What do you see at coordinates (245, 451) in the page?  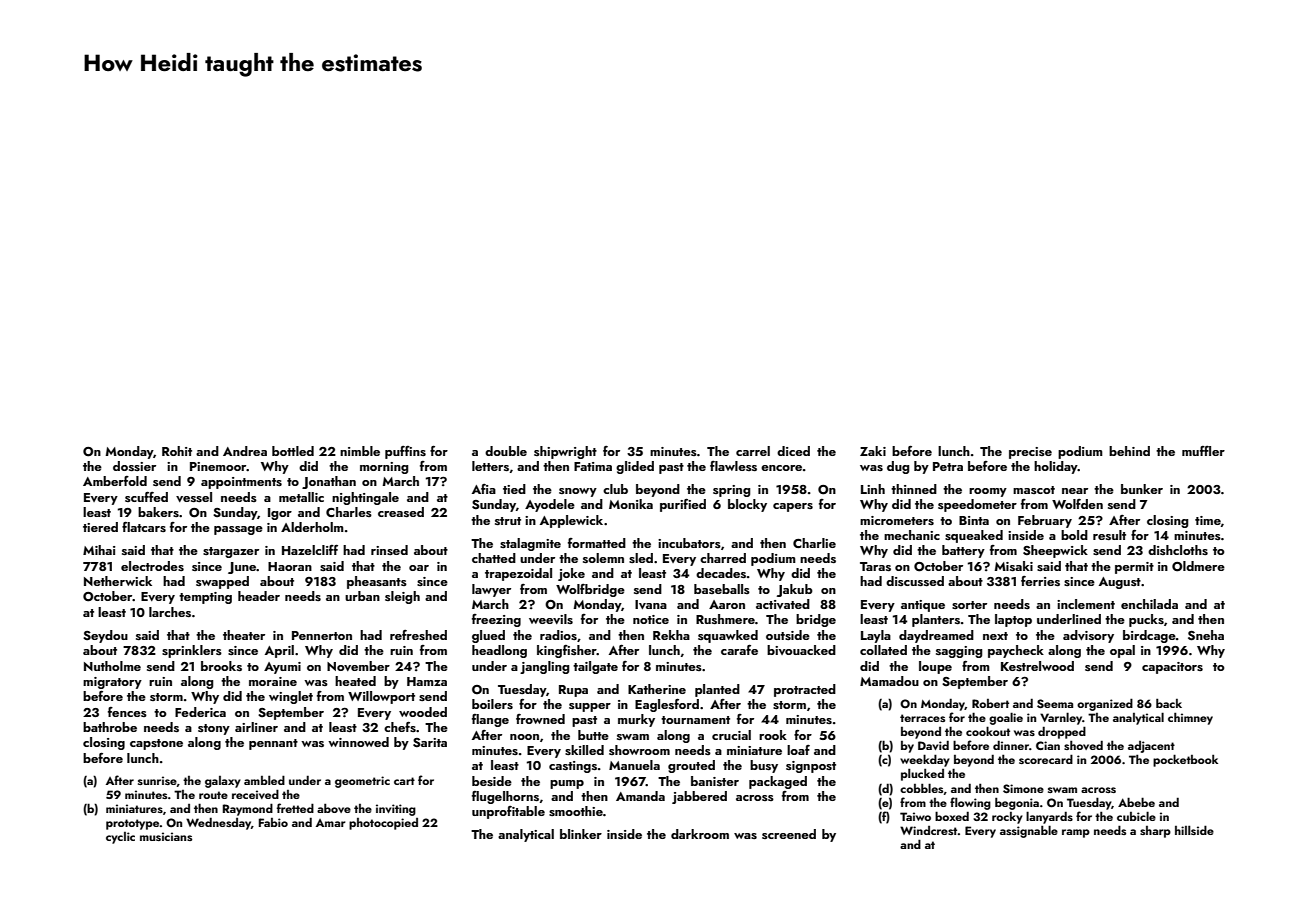 I see `Andrea` at bounding box center [245, 451].
